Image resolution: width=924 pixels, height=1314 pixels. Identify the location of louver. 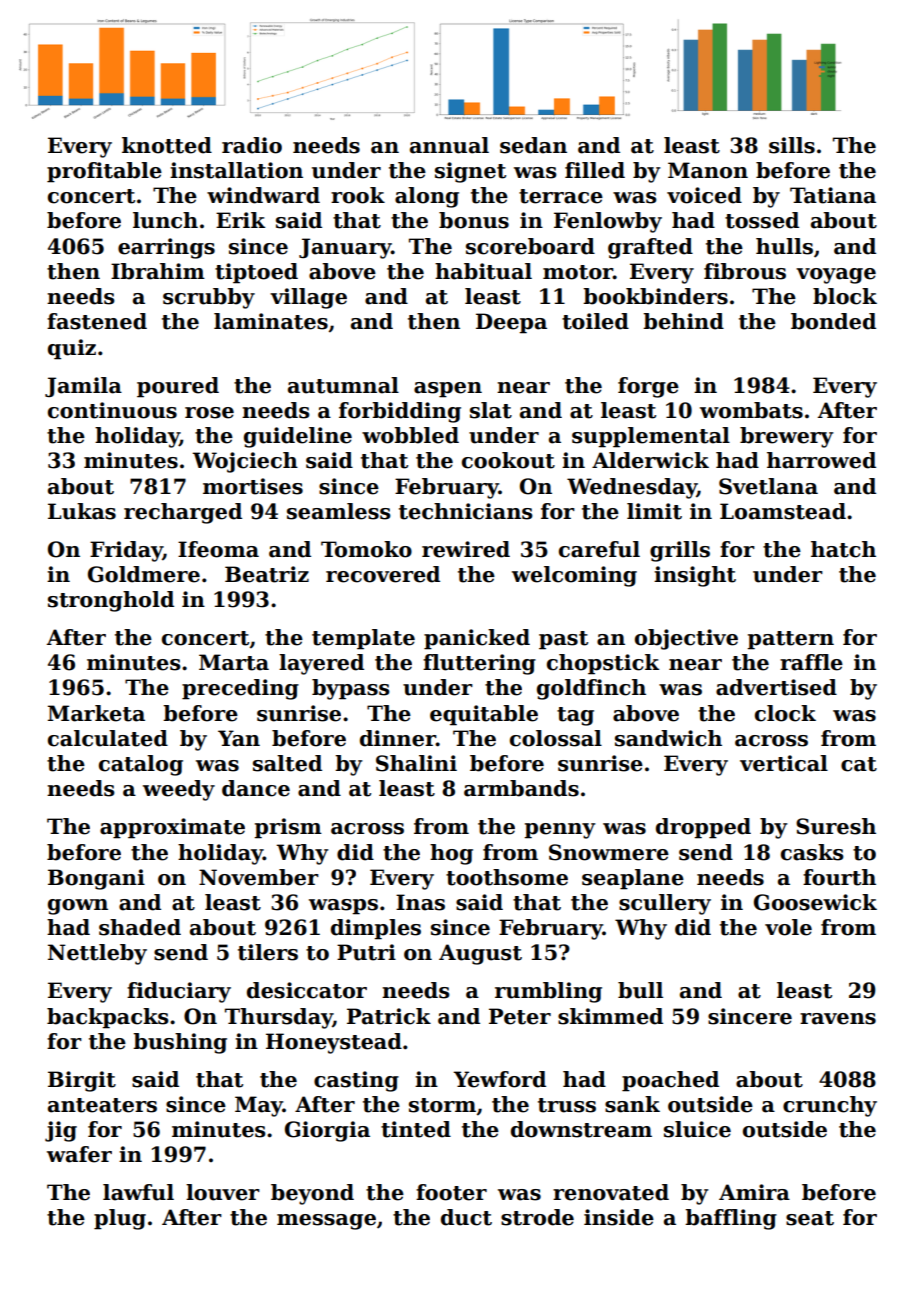
(223, 1192).
